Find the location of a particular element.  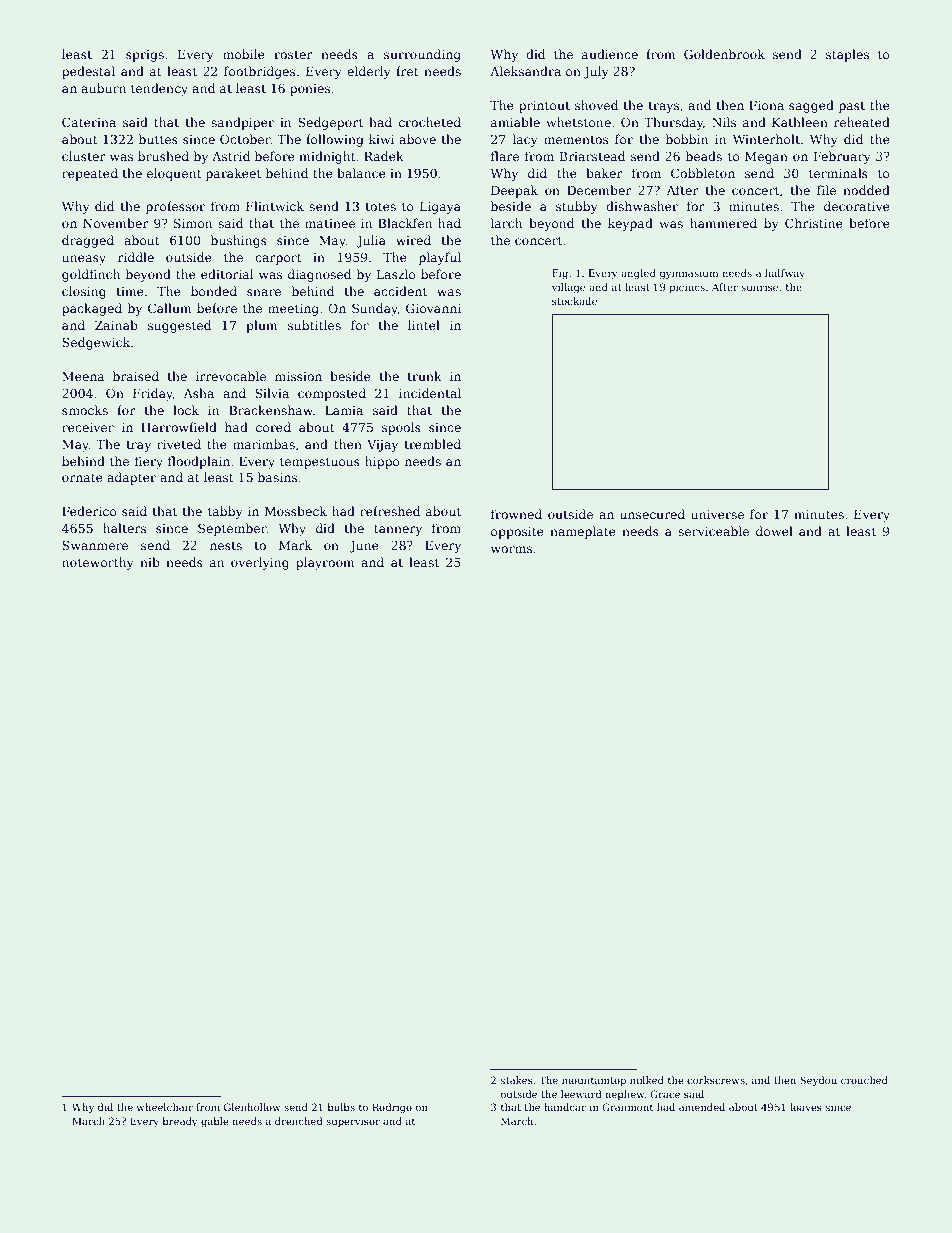

playroom is located at coordinates (325, 563).
